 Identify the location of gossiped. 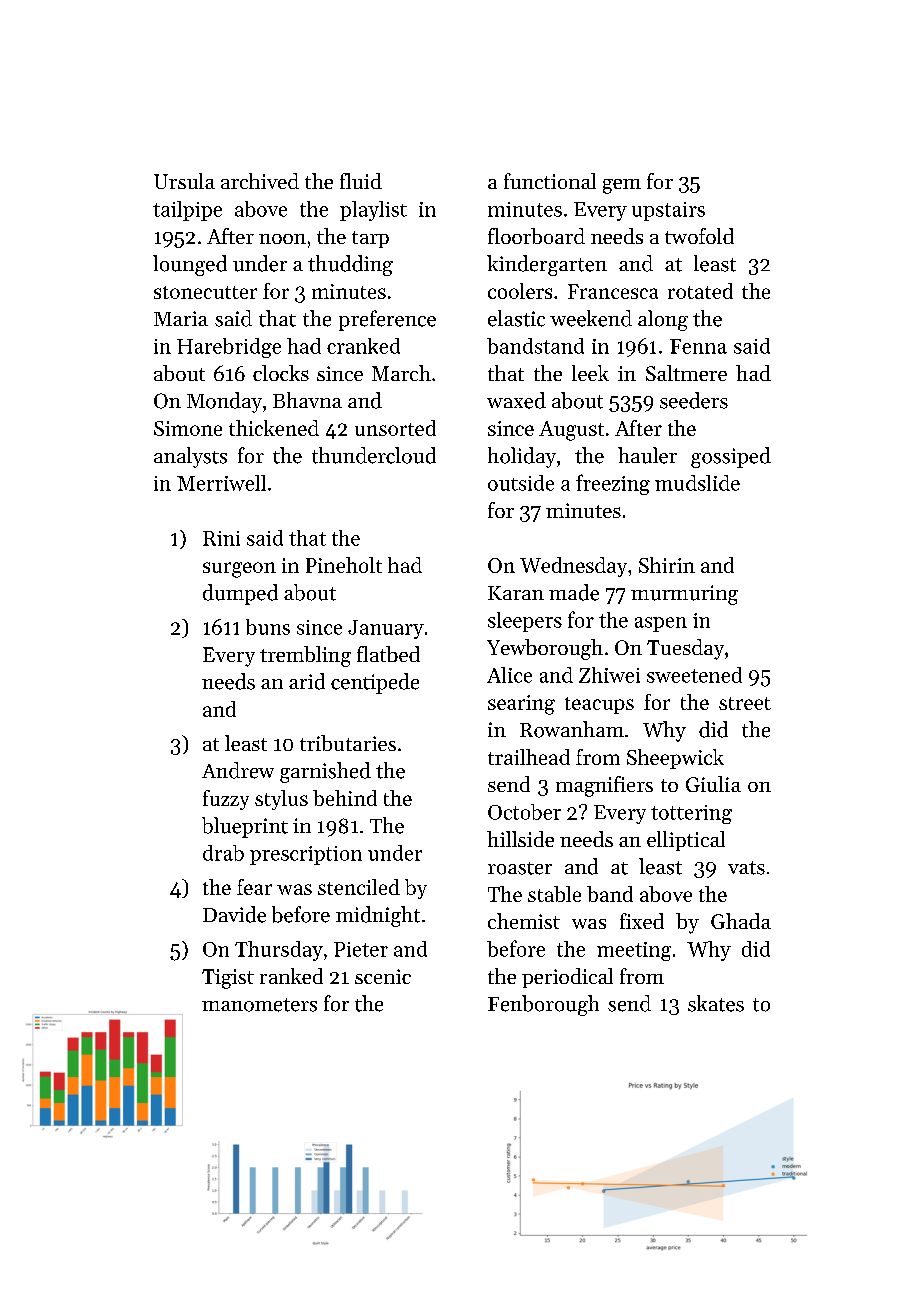
(731, 457).
